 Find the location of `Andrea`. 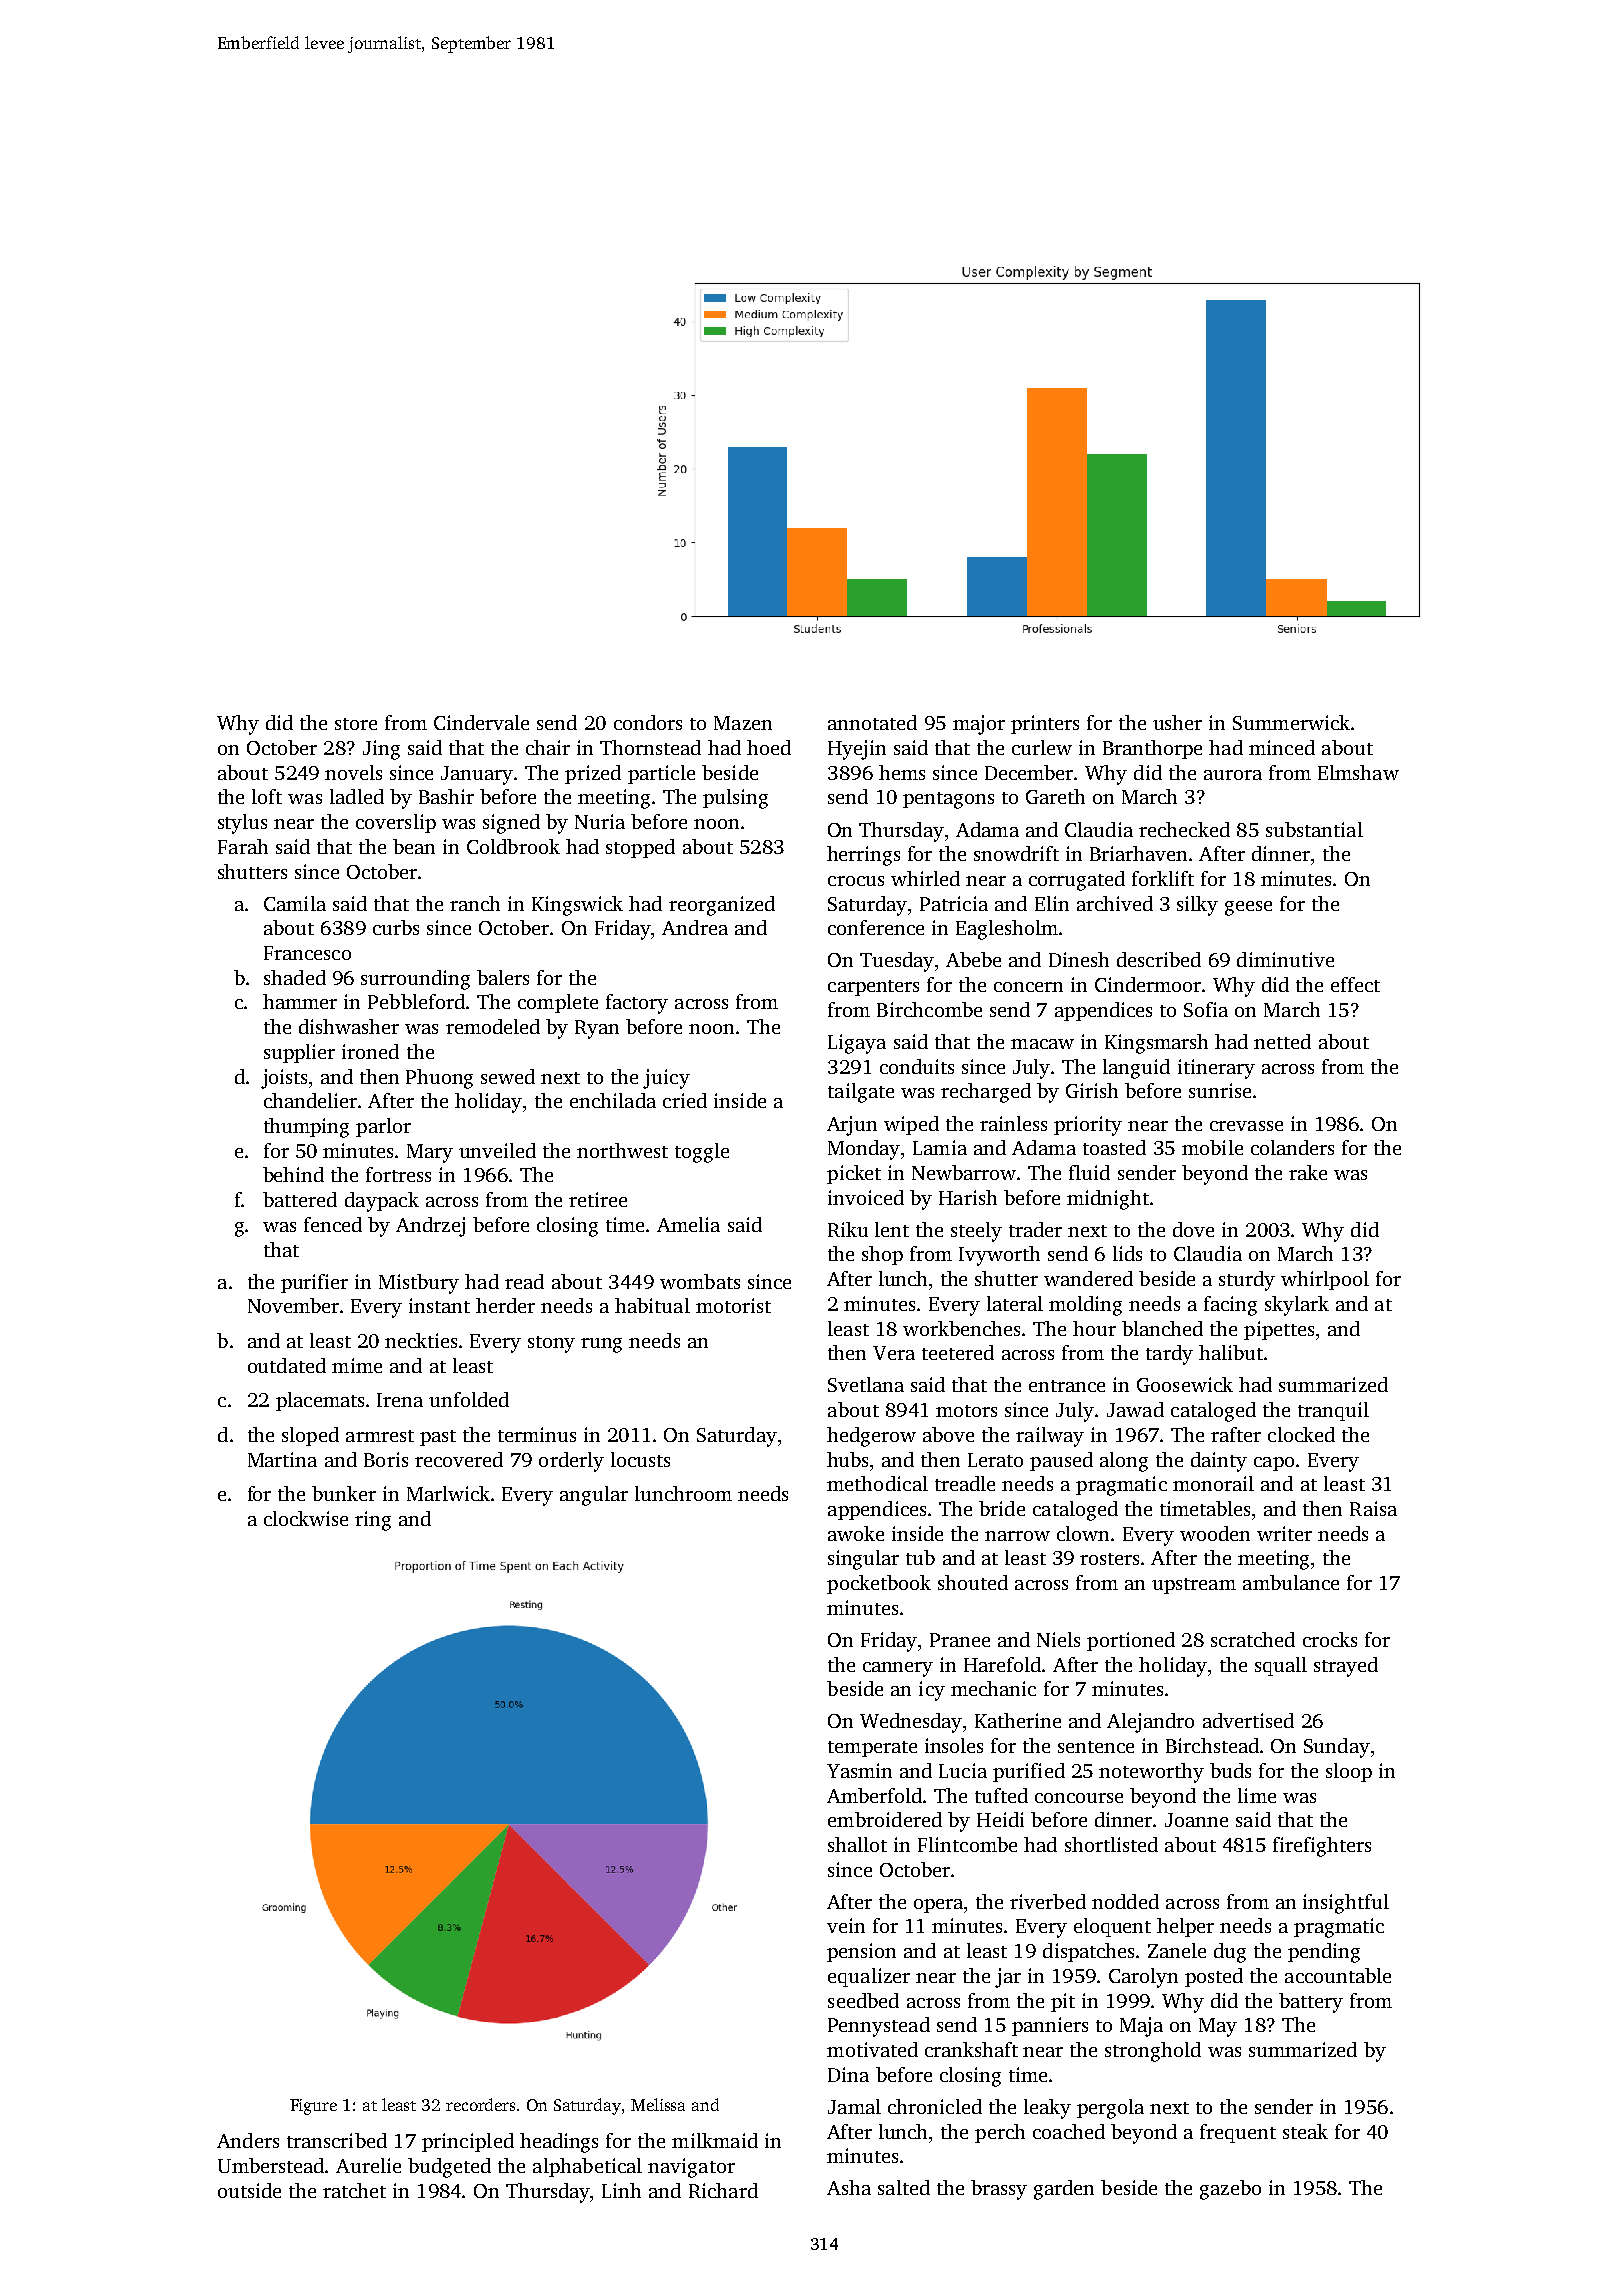

Andrea is located at coordinates (695, 927).
